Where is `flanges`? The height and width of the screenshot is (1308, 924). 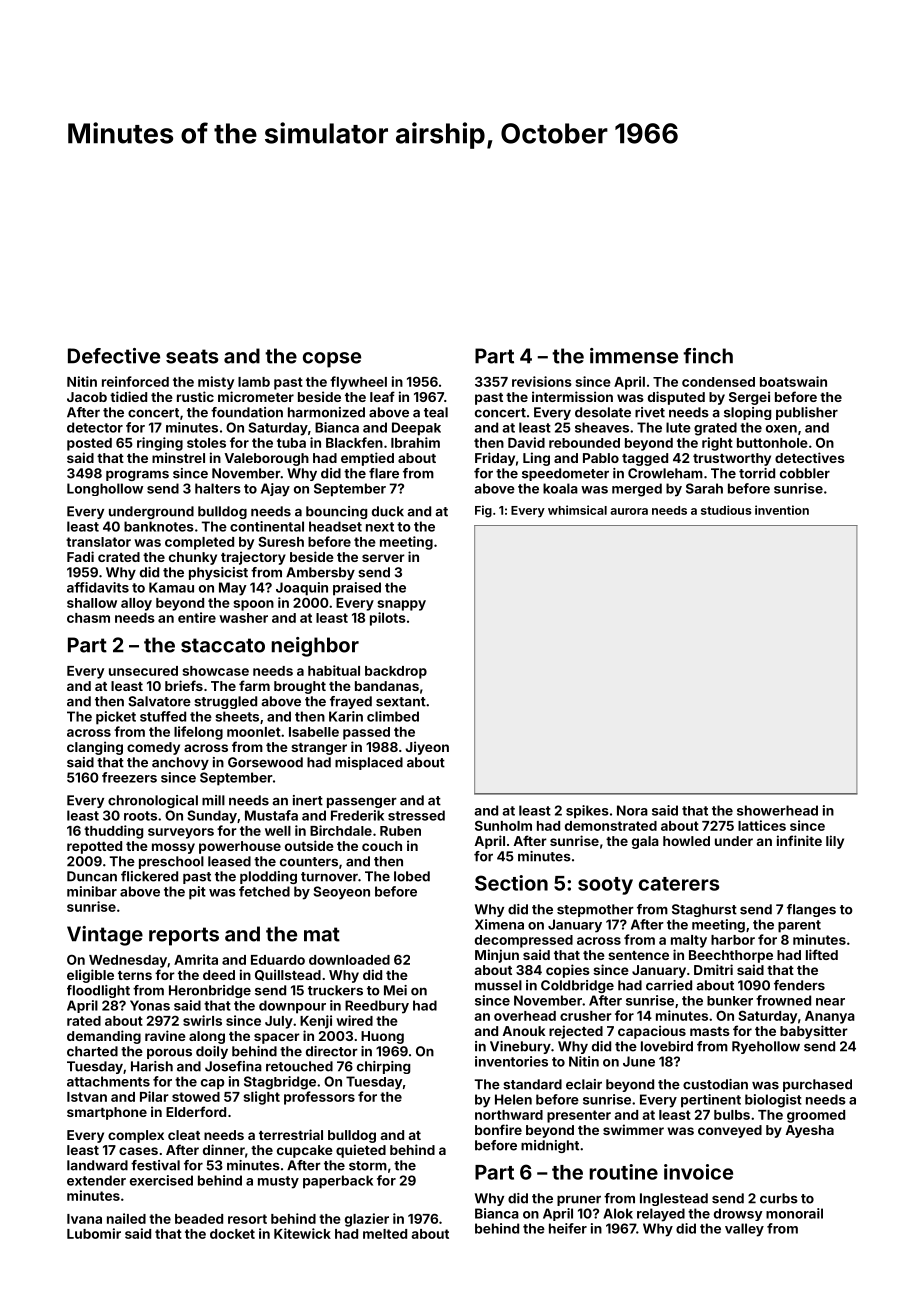
flanges is located at coordinates (811, 910).
